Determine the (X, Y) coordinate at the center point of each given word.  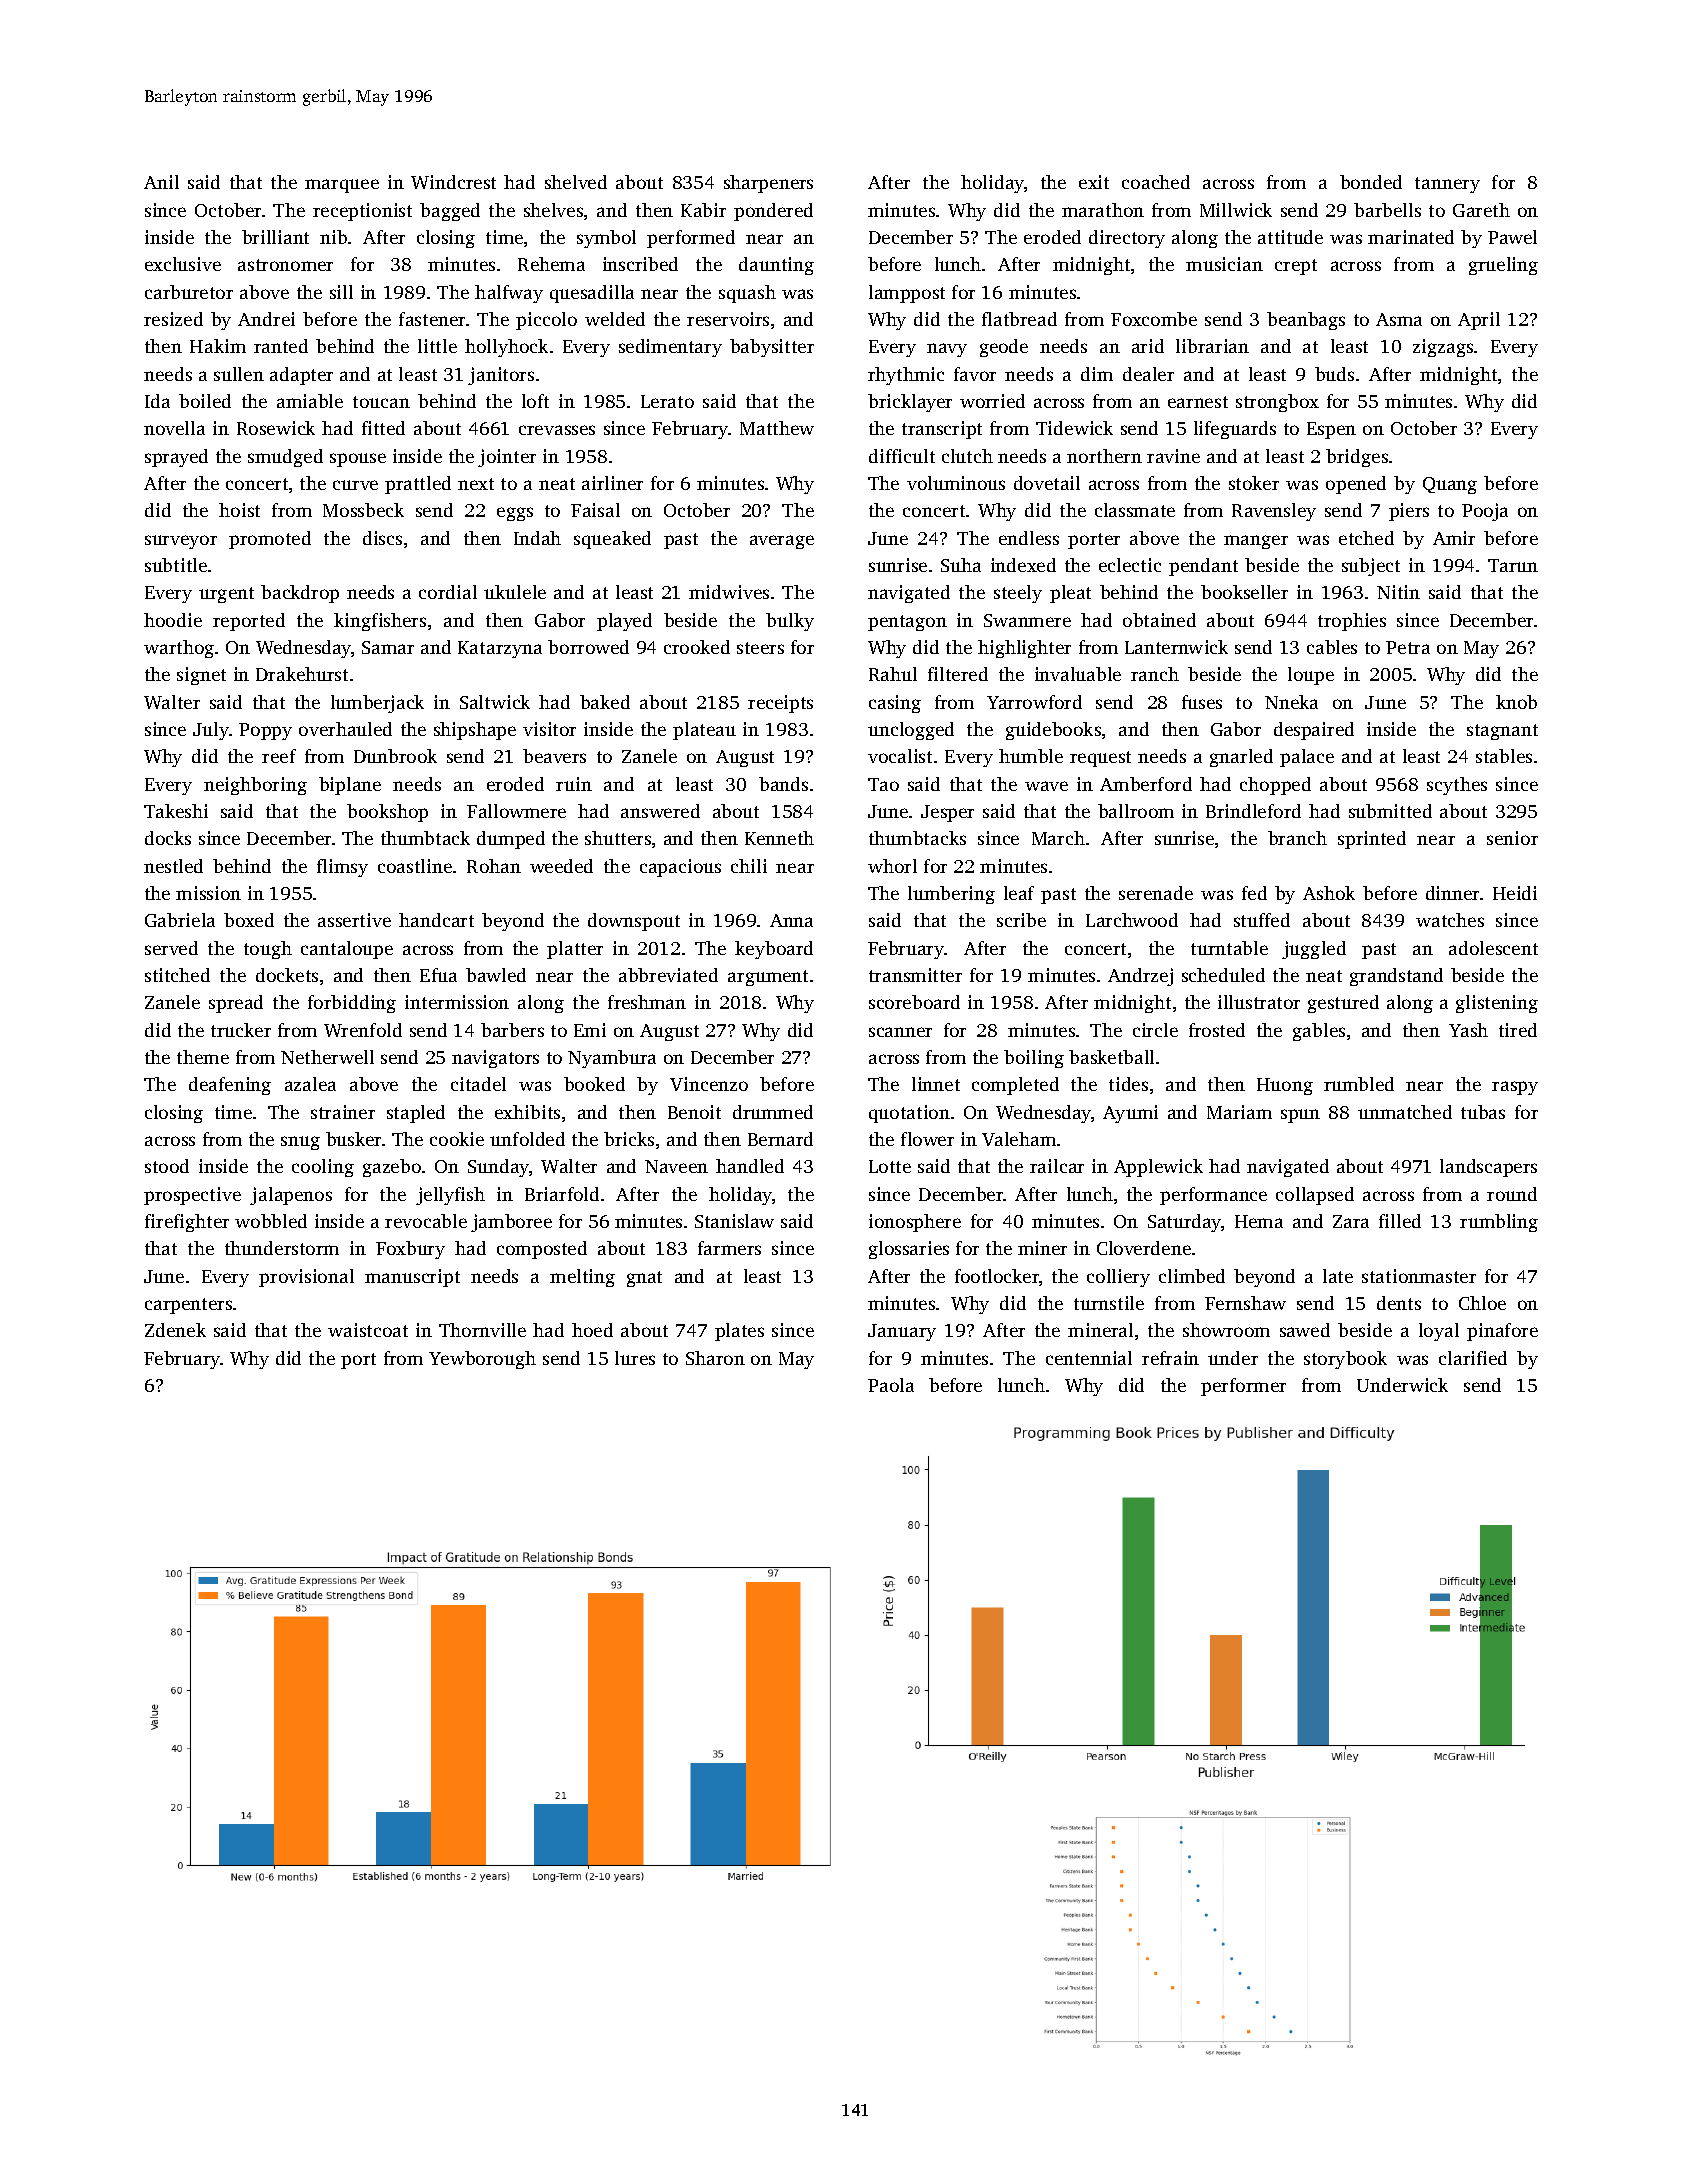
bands (783, 784)
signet (201, 676)
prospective (192, 1196)
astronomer (285, 265)
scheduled (1223, 975)
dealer (1148, 374)
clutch (967, 456)
